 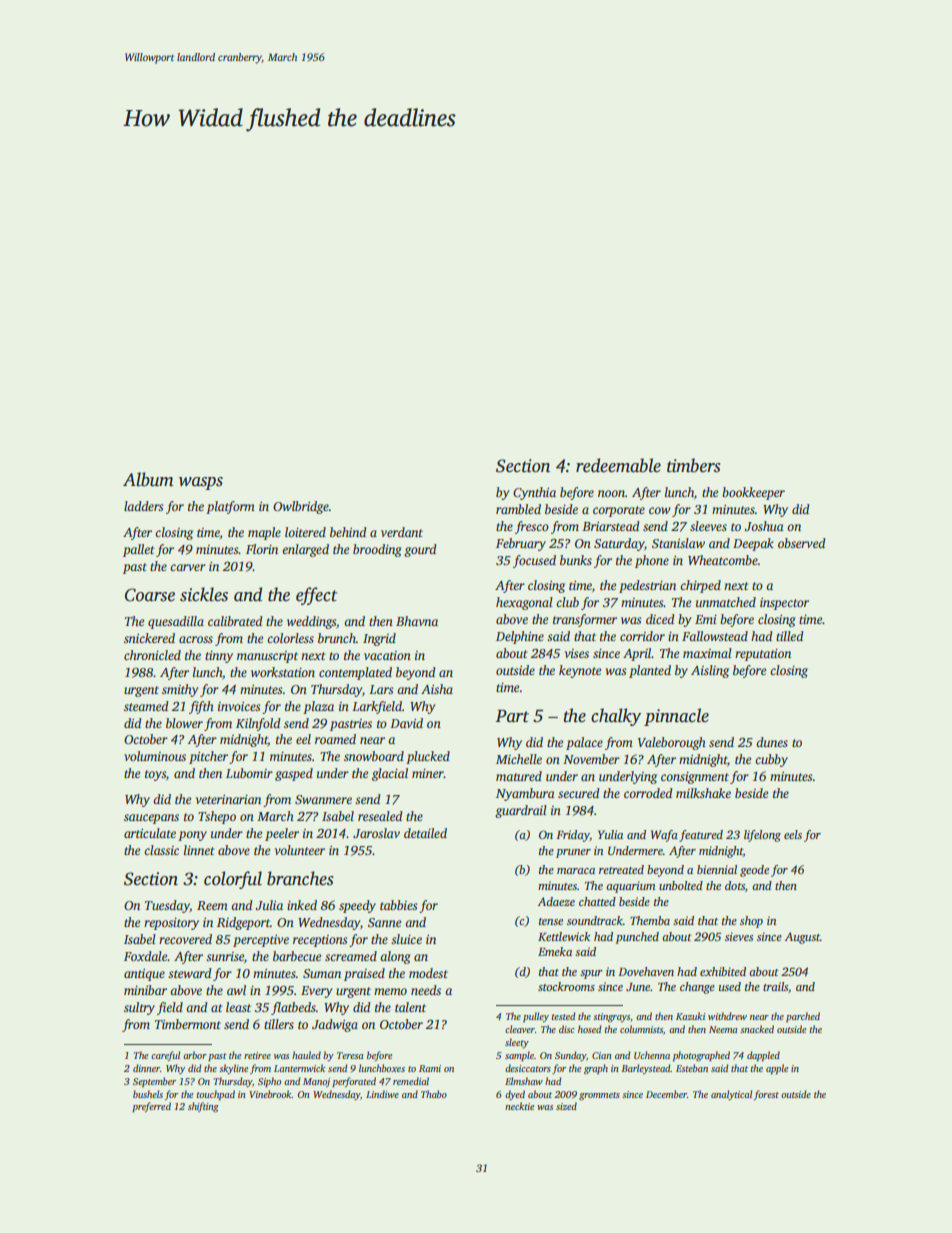 What do you see at coordinates (294, 774) in the screenshot?
I see `gasped` at bounding box center [294, 774].
